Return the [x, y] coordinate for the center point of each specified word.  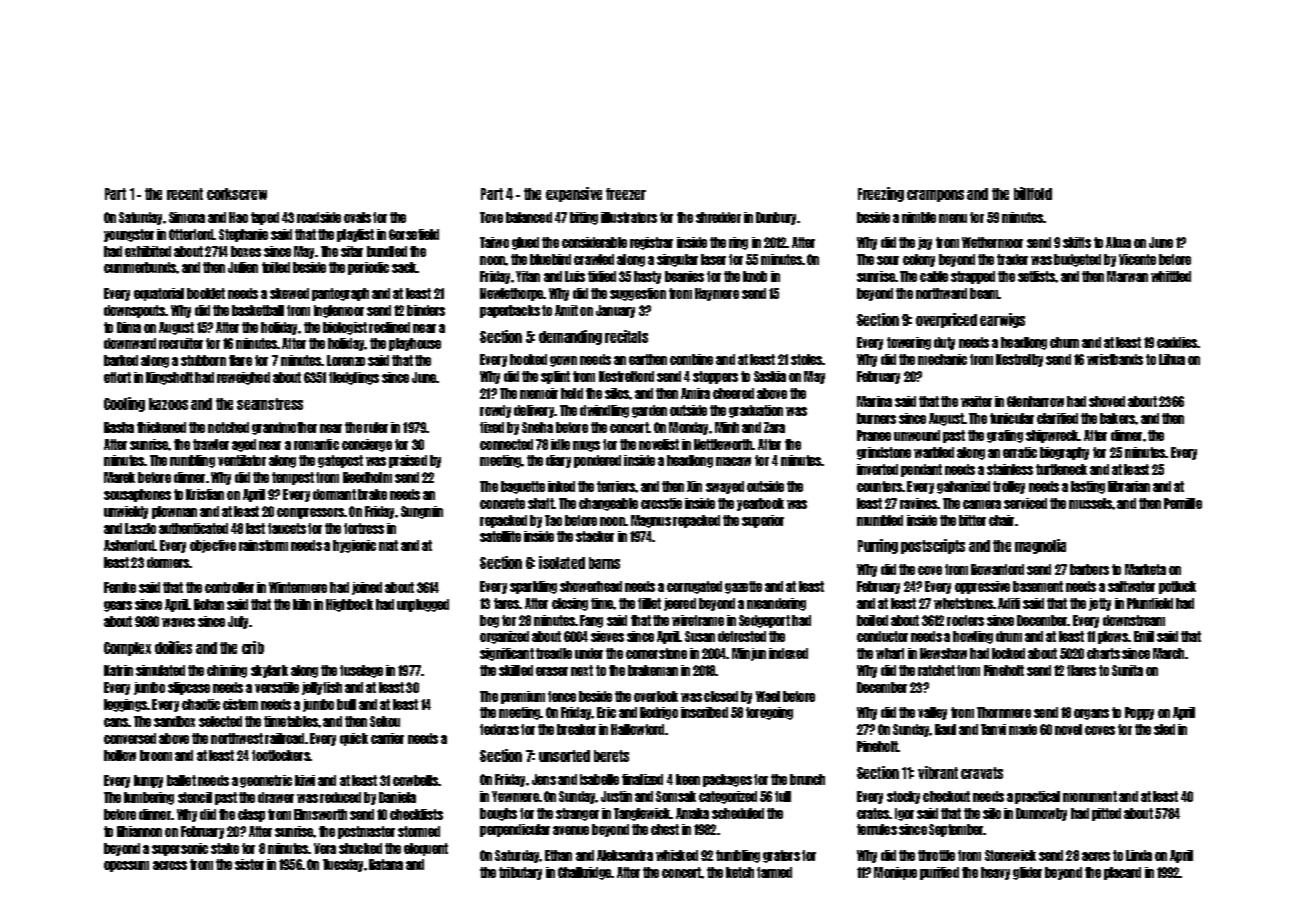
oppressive [982, 587]
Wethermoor [992, 242]
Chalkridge [584, 873]
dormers [168, 562]
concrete [502, 503]
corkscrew [237, 194]
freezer [626, 194]
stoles [807, 359]
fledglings [354, 378]
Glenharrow [1035, 401]
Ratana [386, 864]
